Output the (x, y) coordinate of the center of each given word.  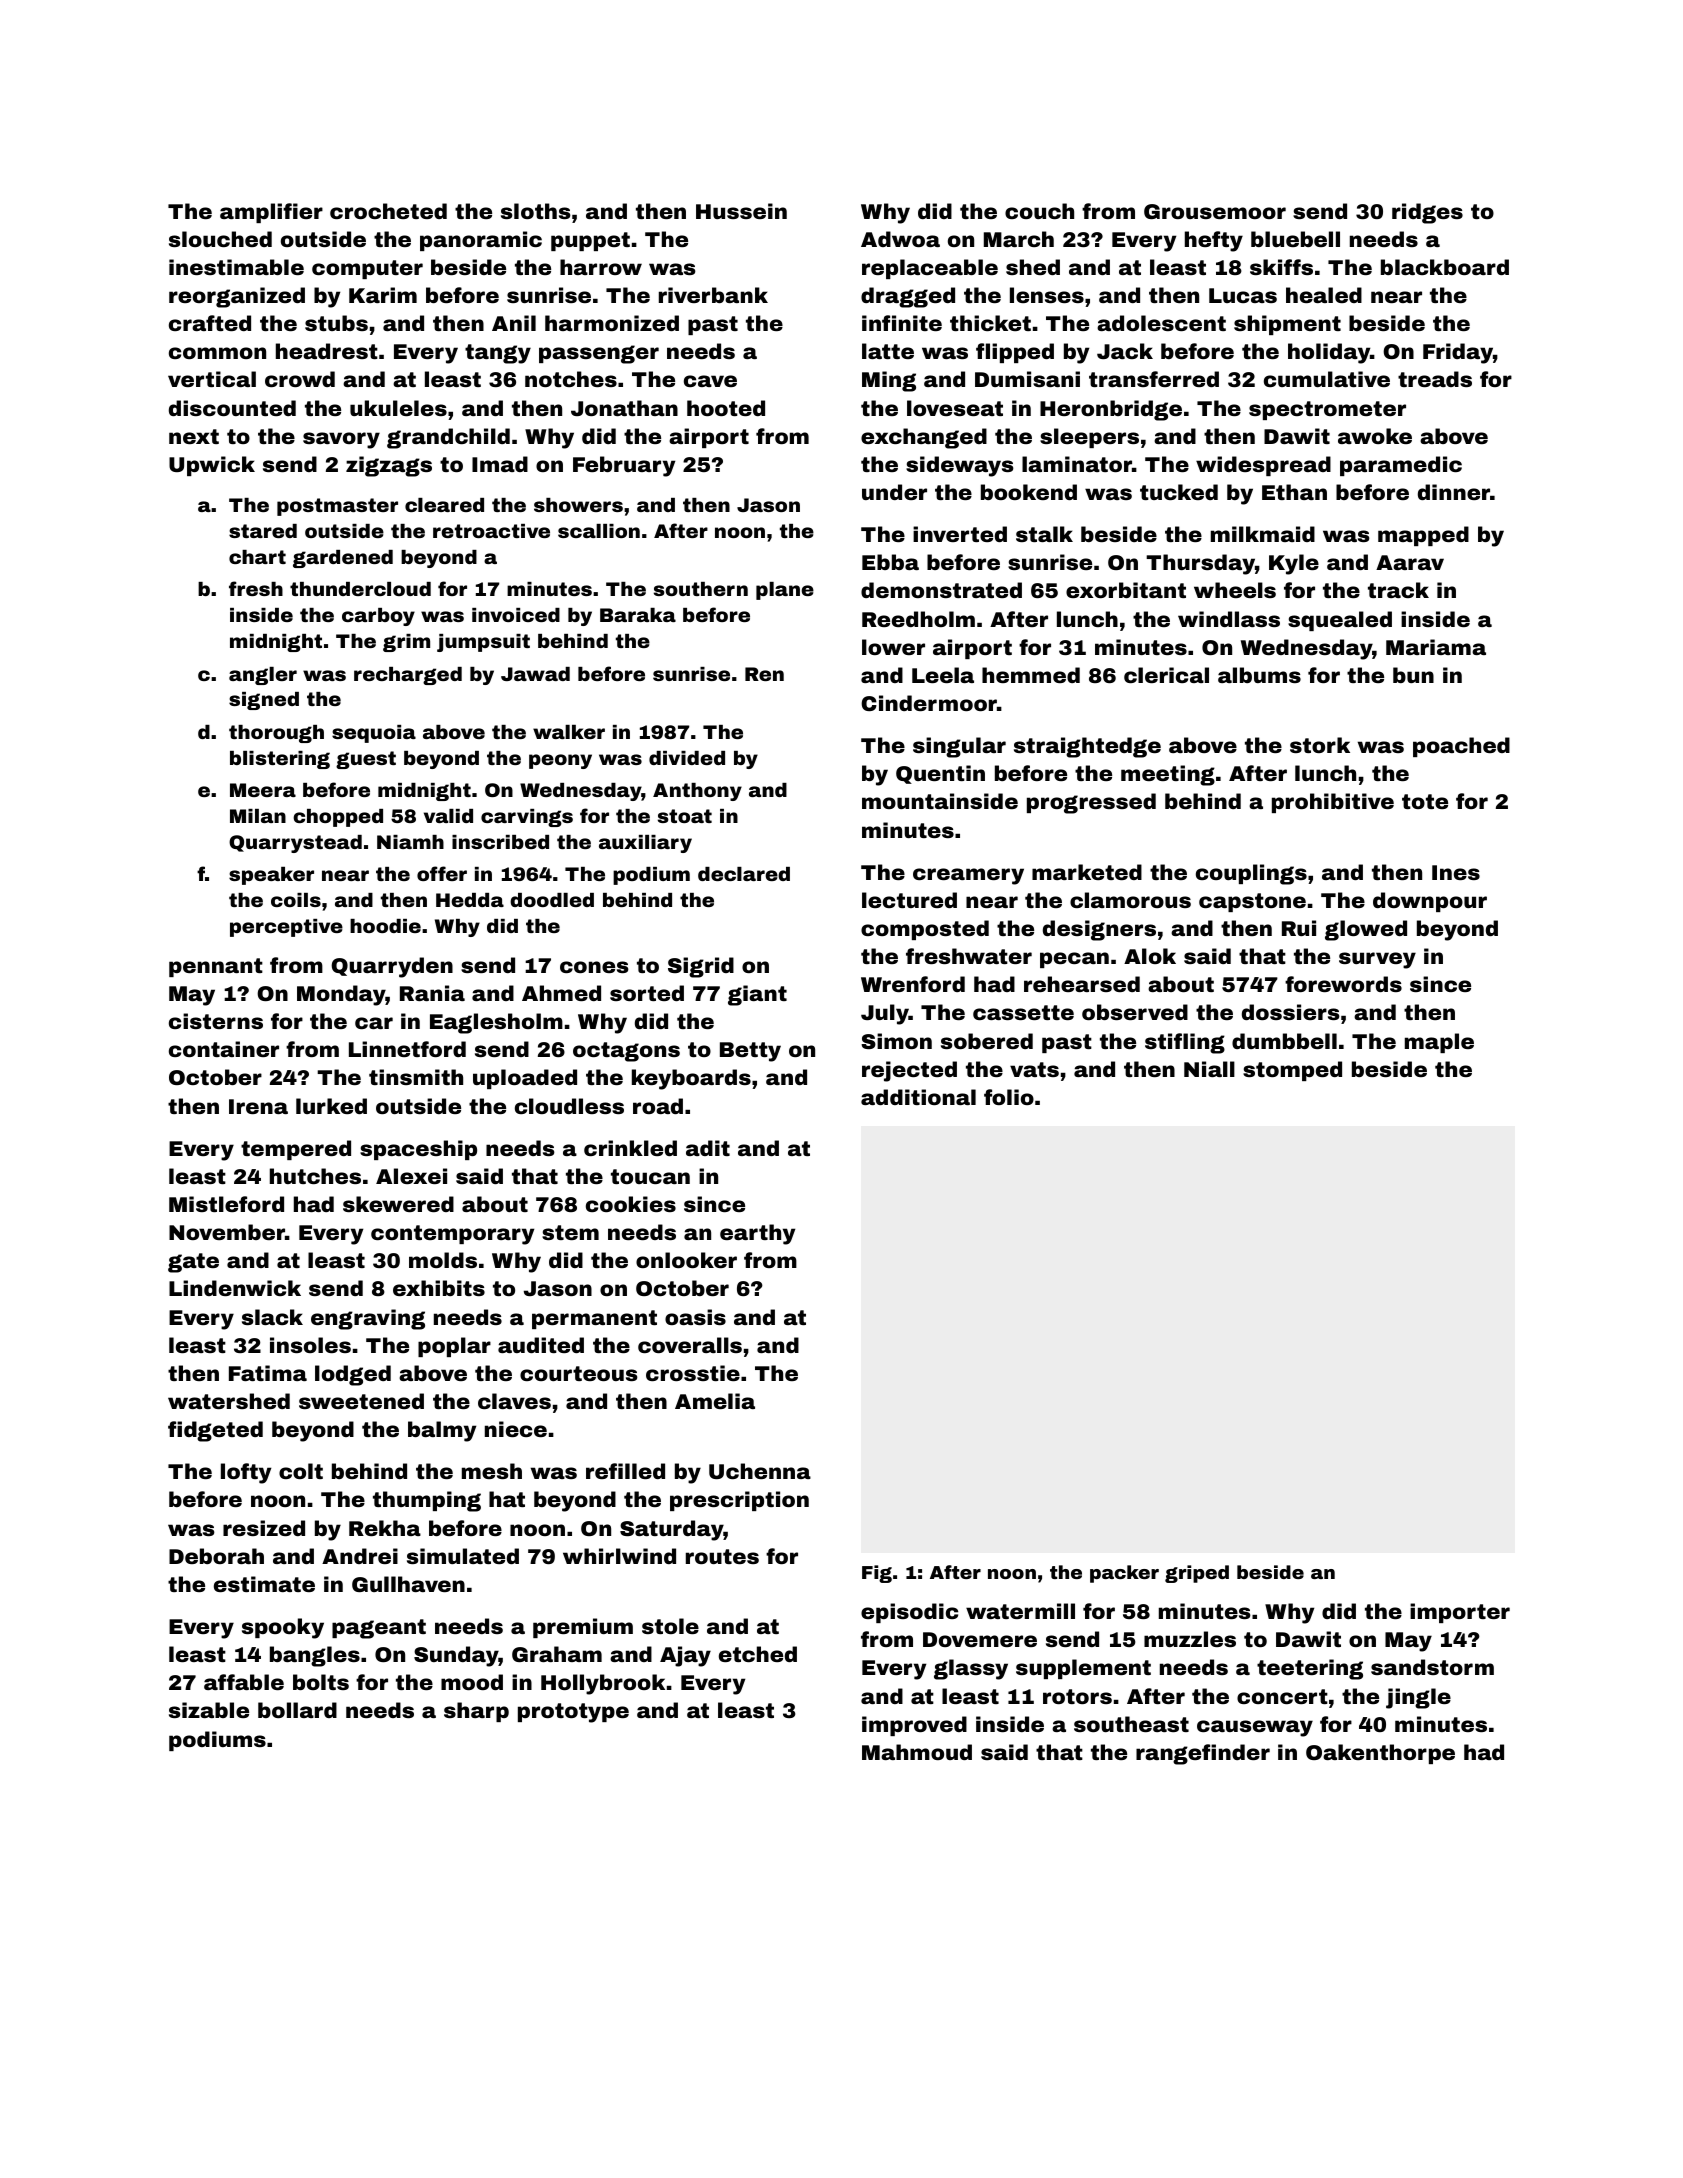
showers (578, 505)
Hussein (741, 211)
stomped (1292, 1071)
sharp (476, 1712)
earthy (757, 1234)
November (227, 1232)
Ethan (1294, 492)
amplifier (271, 213)
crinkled (630, 1148)
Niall (1209, 1069)
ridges (1427, 213)
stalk (1044, 534)
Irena (258, 1106)
